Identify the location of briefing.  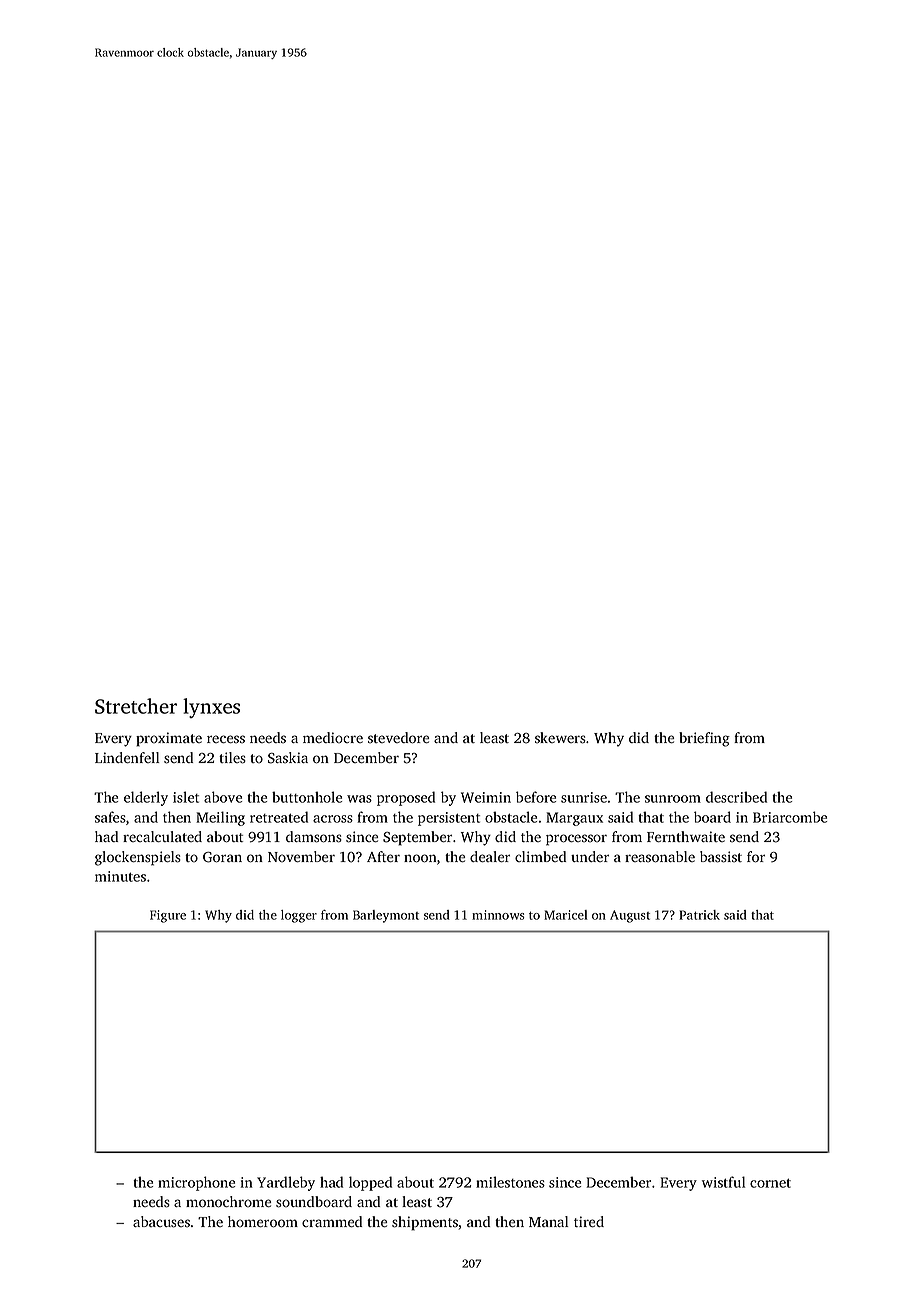
(704, 739).
